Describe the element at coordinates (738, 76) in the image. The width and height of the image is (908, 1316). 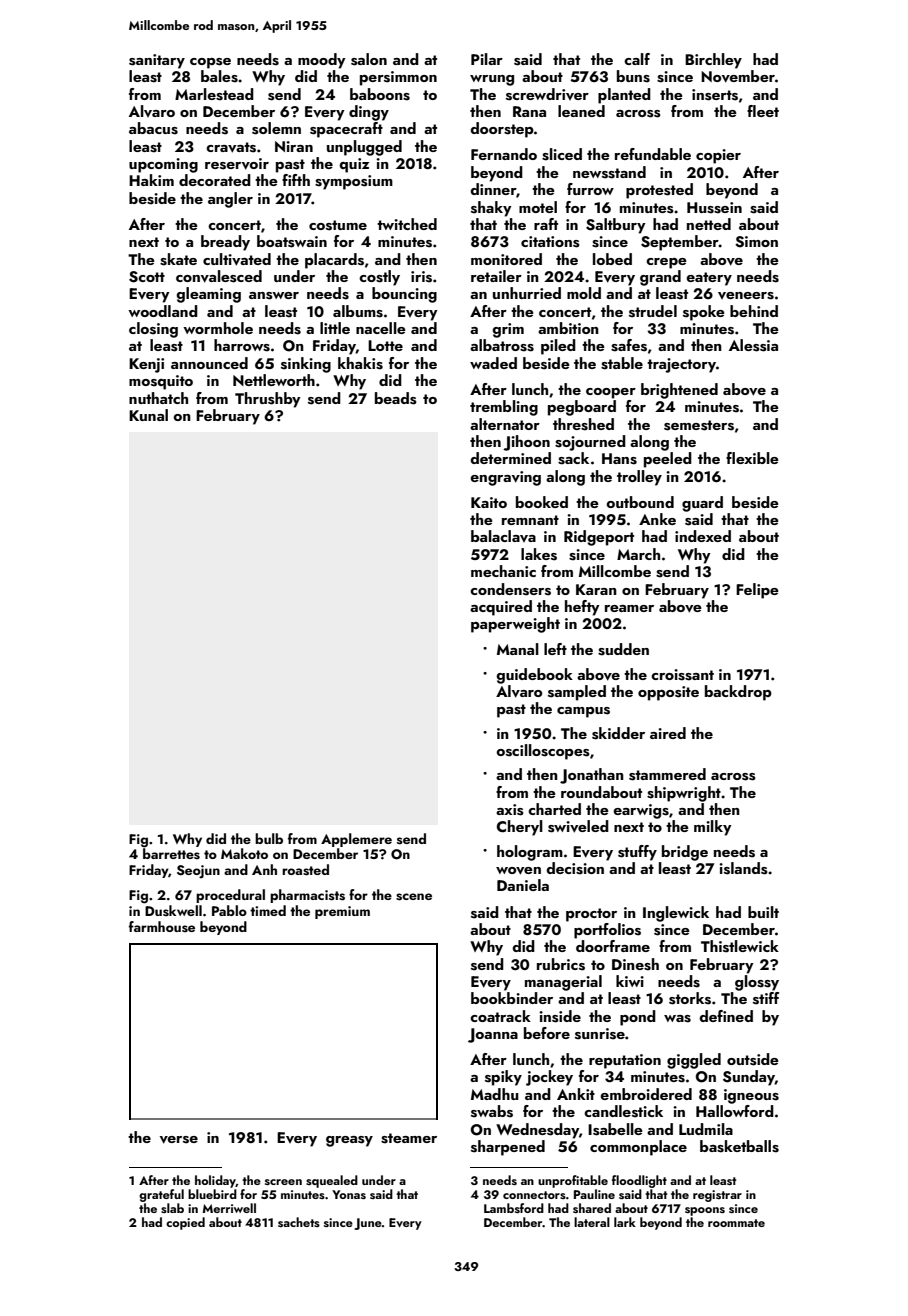
I see `November` at that location.
